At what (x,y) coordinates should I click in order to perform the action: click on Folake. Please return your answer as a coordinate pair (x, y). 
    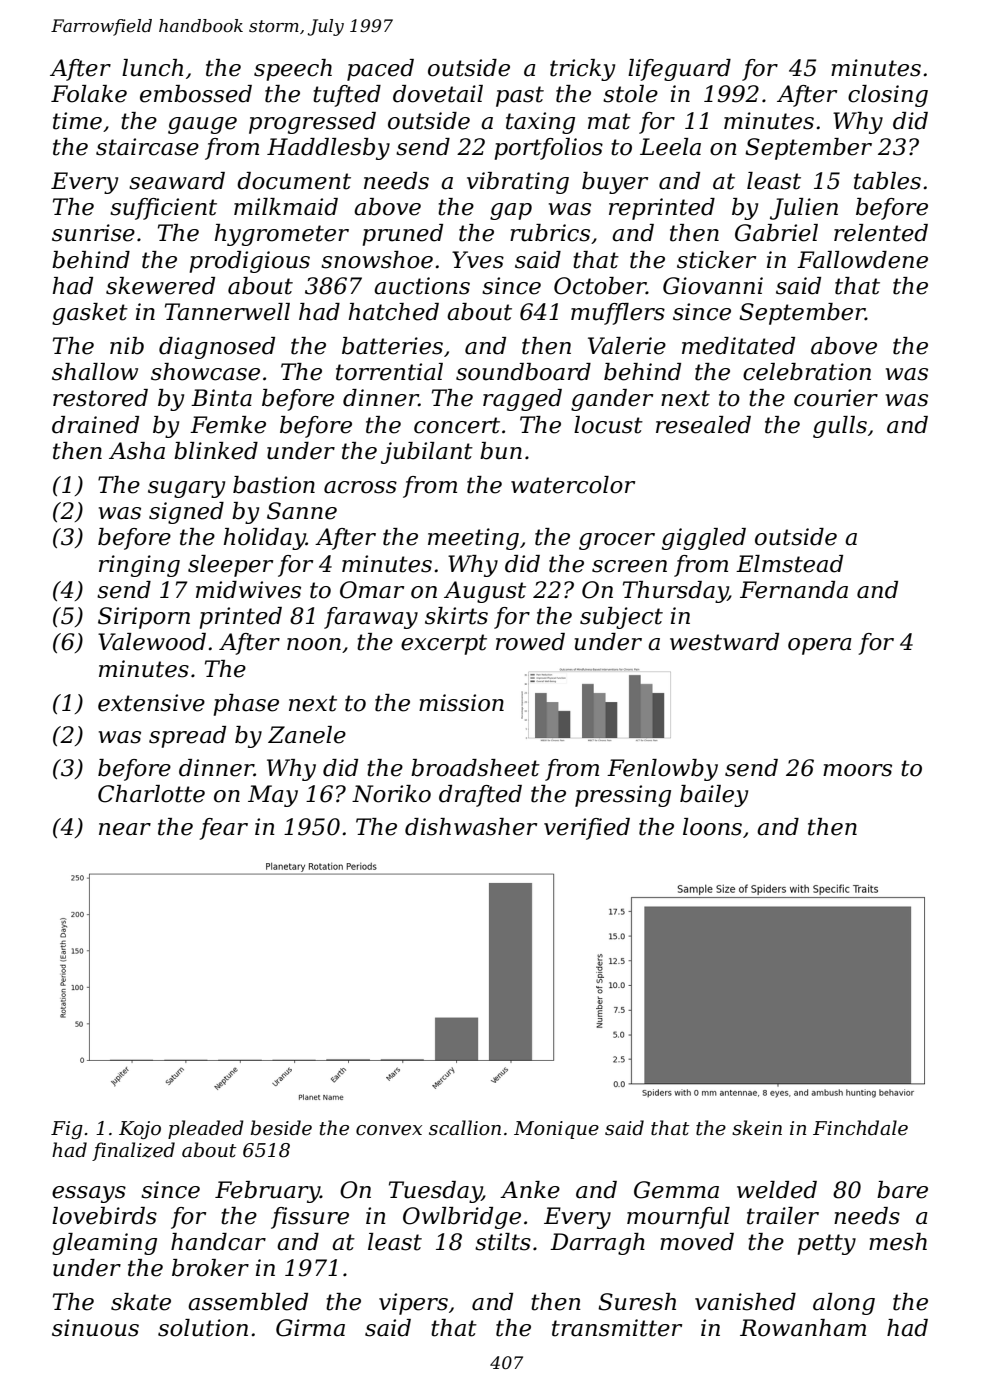
    Looking at the image, I should click on (89, 94).
